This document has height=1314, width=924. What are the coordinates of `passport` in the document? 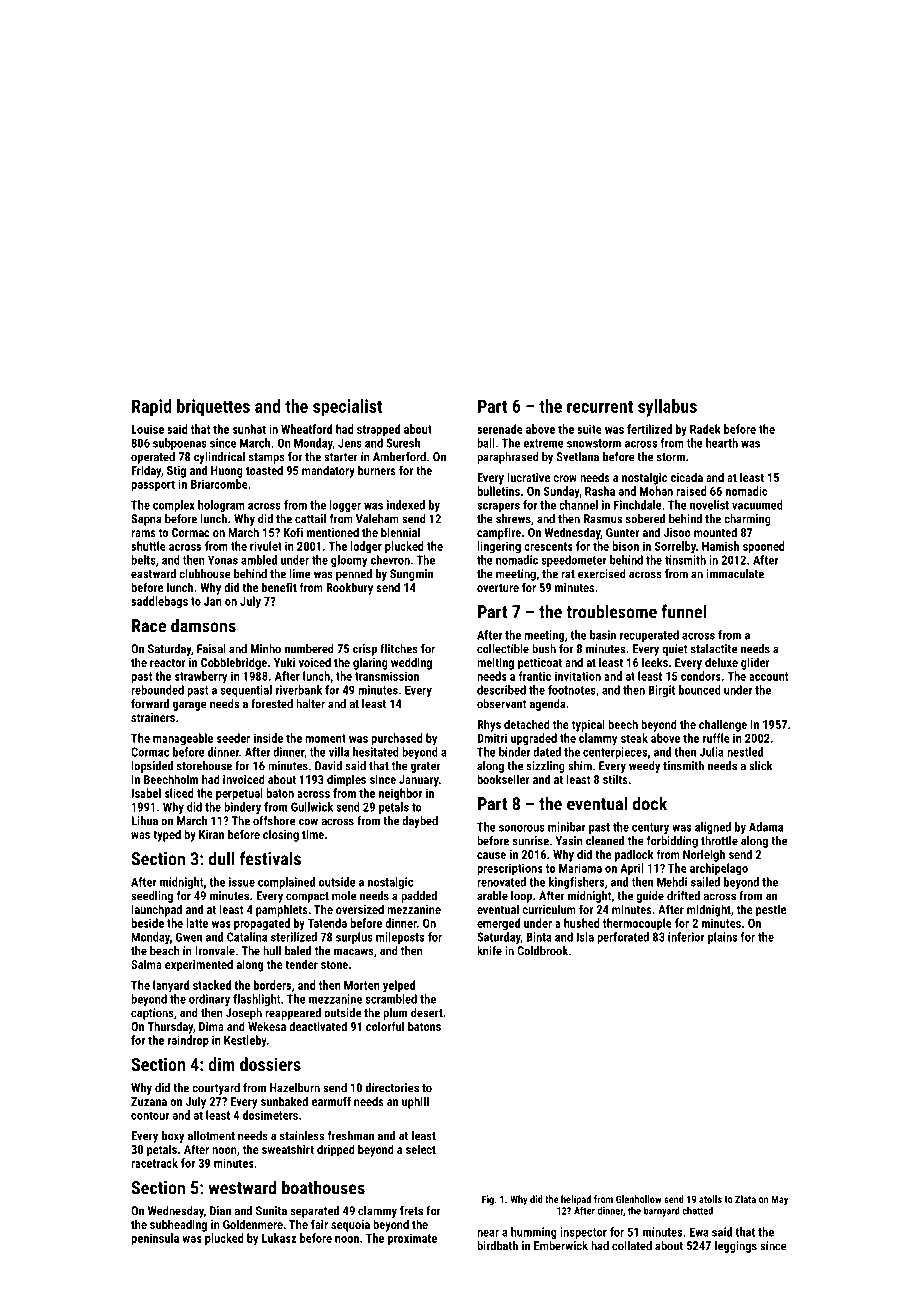 It's located at (153, 486).
